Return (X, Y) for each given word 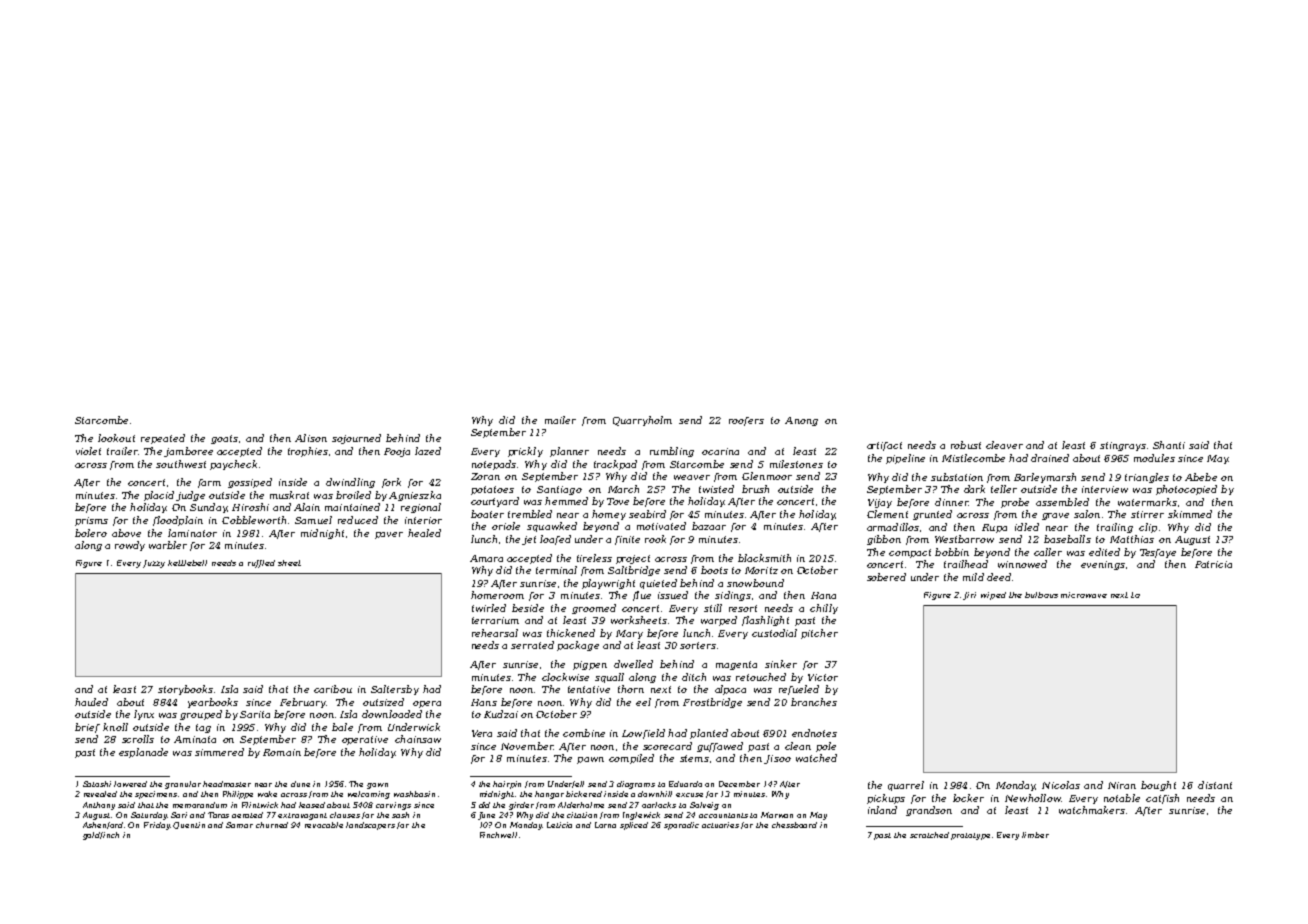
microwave (1084, 595)
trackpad (615, 465)
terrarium (495, 620)
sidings (733, 596)
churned (272, 825)
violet (88, 451)
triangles (1147, 478)
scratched (929, 835)
